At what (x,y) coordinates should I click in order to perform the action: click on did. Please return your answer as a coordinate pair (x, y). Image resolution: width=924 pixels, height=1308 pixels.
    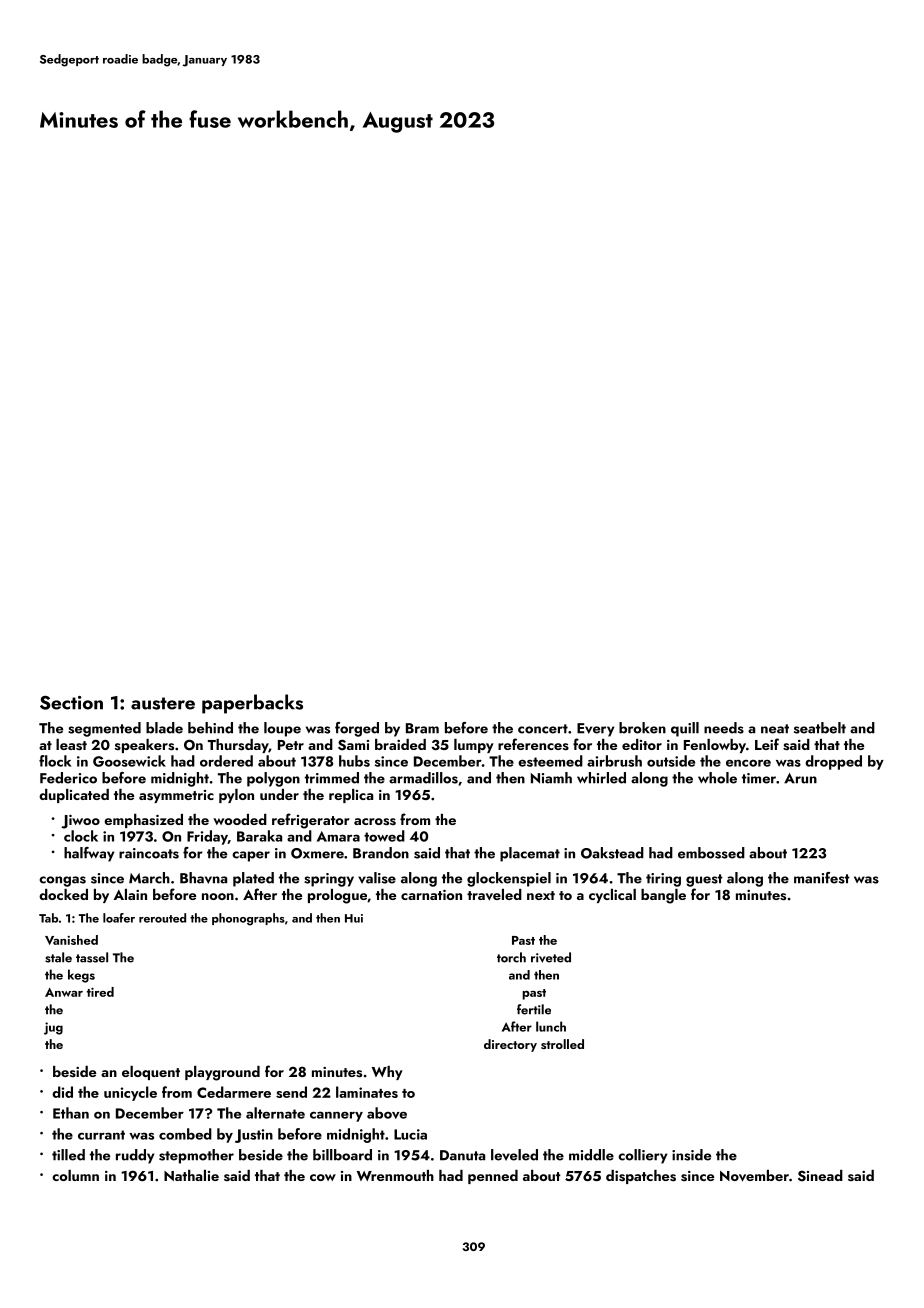
    Looking at the image, I should click on (62, 1092).
